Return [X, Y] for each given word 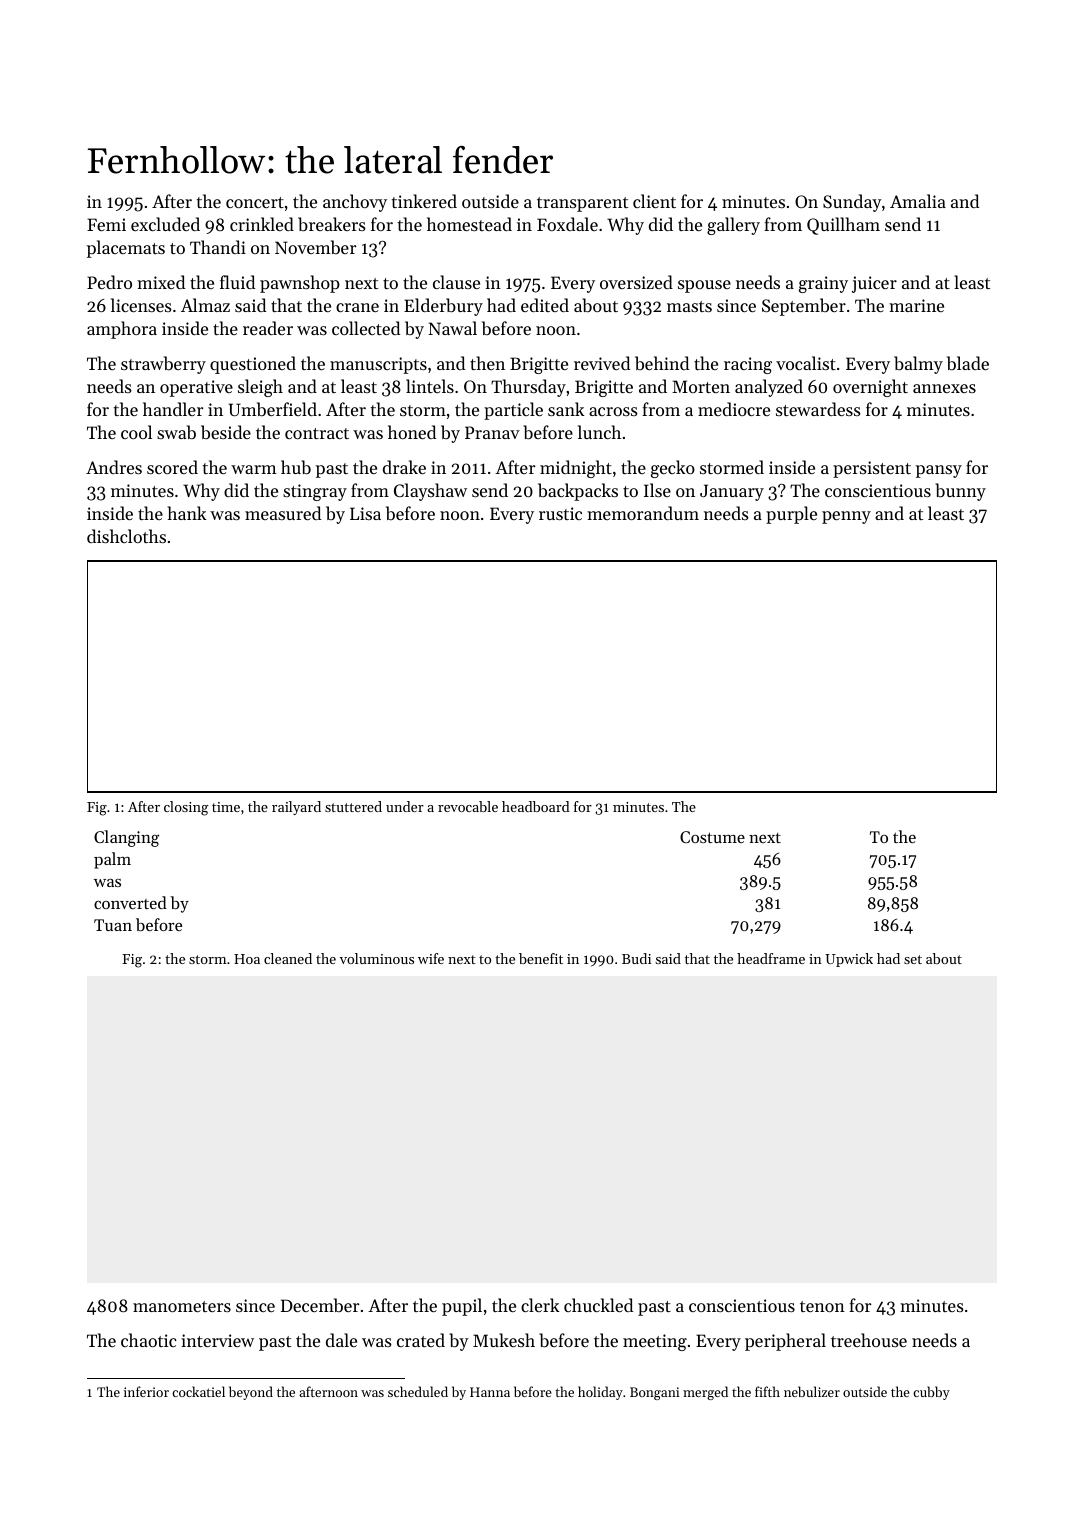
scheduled [418, 1391]
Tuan [113, 925]
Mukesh [504, 1340]
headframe [771, 958]
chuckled [598, 1305]
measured [283, 513]
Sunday [852, 203]
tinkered [424, 201]
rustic [560, 513]
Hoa [247, 959]
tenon [822, 1306]
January [732, 492]
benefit [541, 958]
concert [255, 202]
